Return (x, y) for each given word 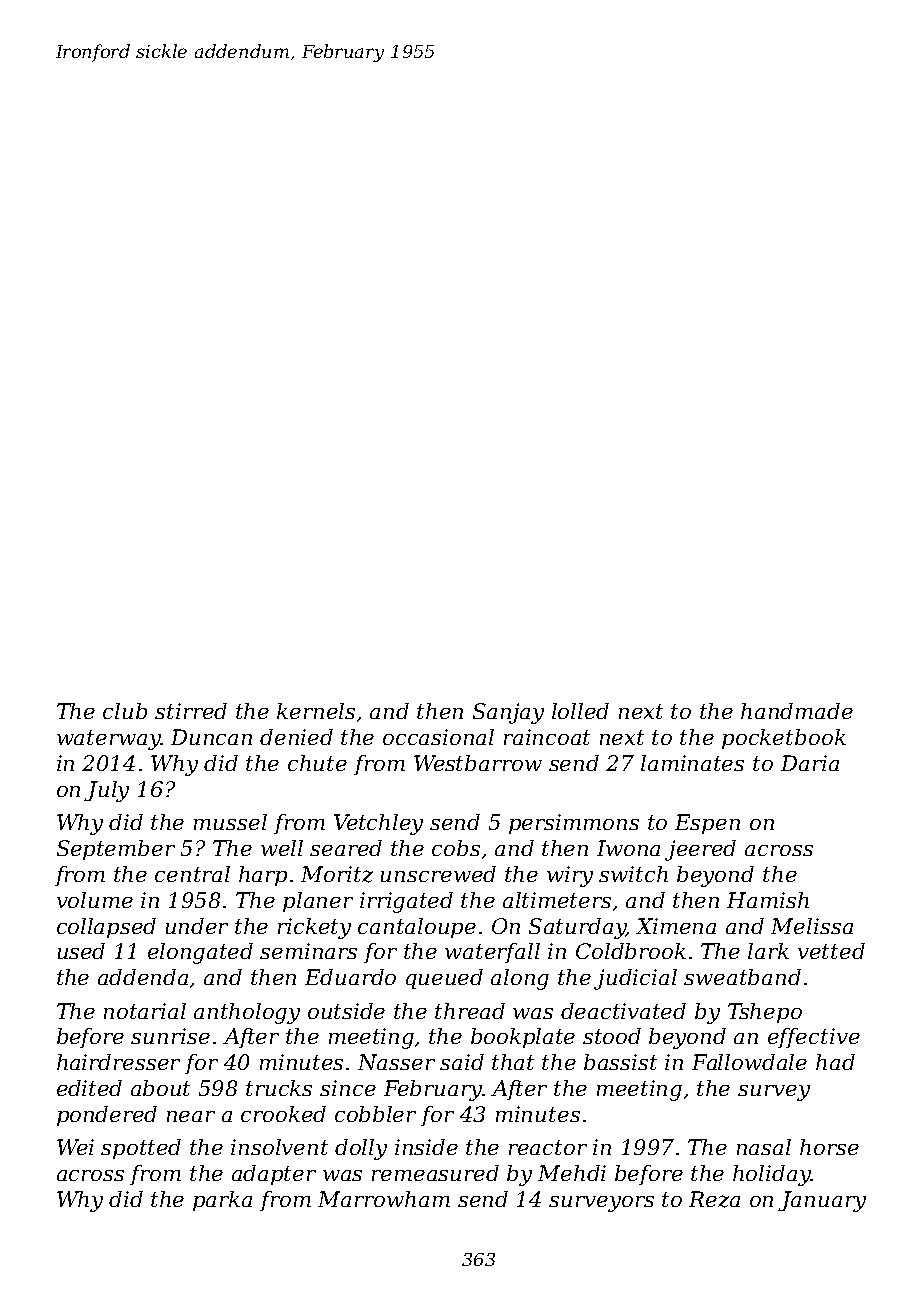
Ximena (676, 926)
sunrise (170, 1036)
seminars (308, 951)
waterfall (492, 953)
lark (768, 951)
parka (222, 1201)
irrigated (406, 902)
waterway (109, 740)
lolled (580, 711)
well (282, 848)
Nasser (396, 1062)
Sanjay (508, 713)
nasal (764, 1147)
